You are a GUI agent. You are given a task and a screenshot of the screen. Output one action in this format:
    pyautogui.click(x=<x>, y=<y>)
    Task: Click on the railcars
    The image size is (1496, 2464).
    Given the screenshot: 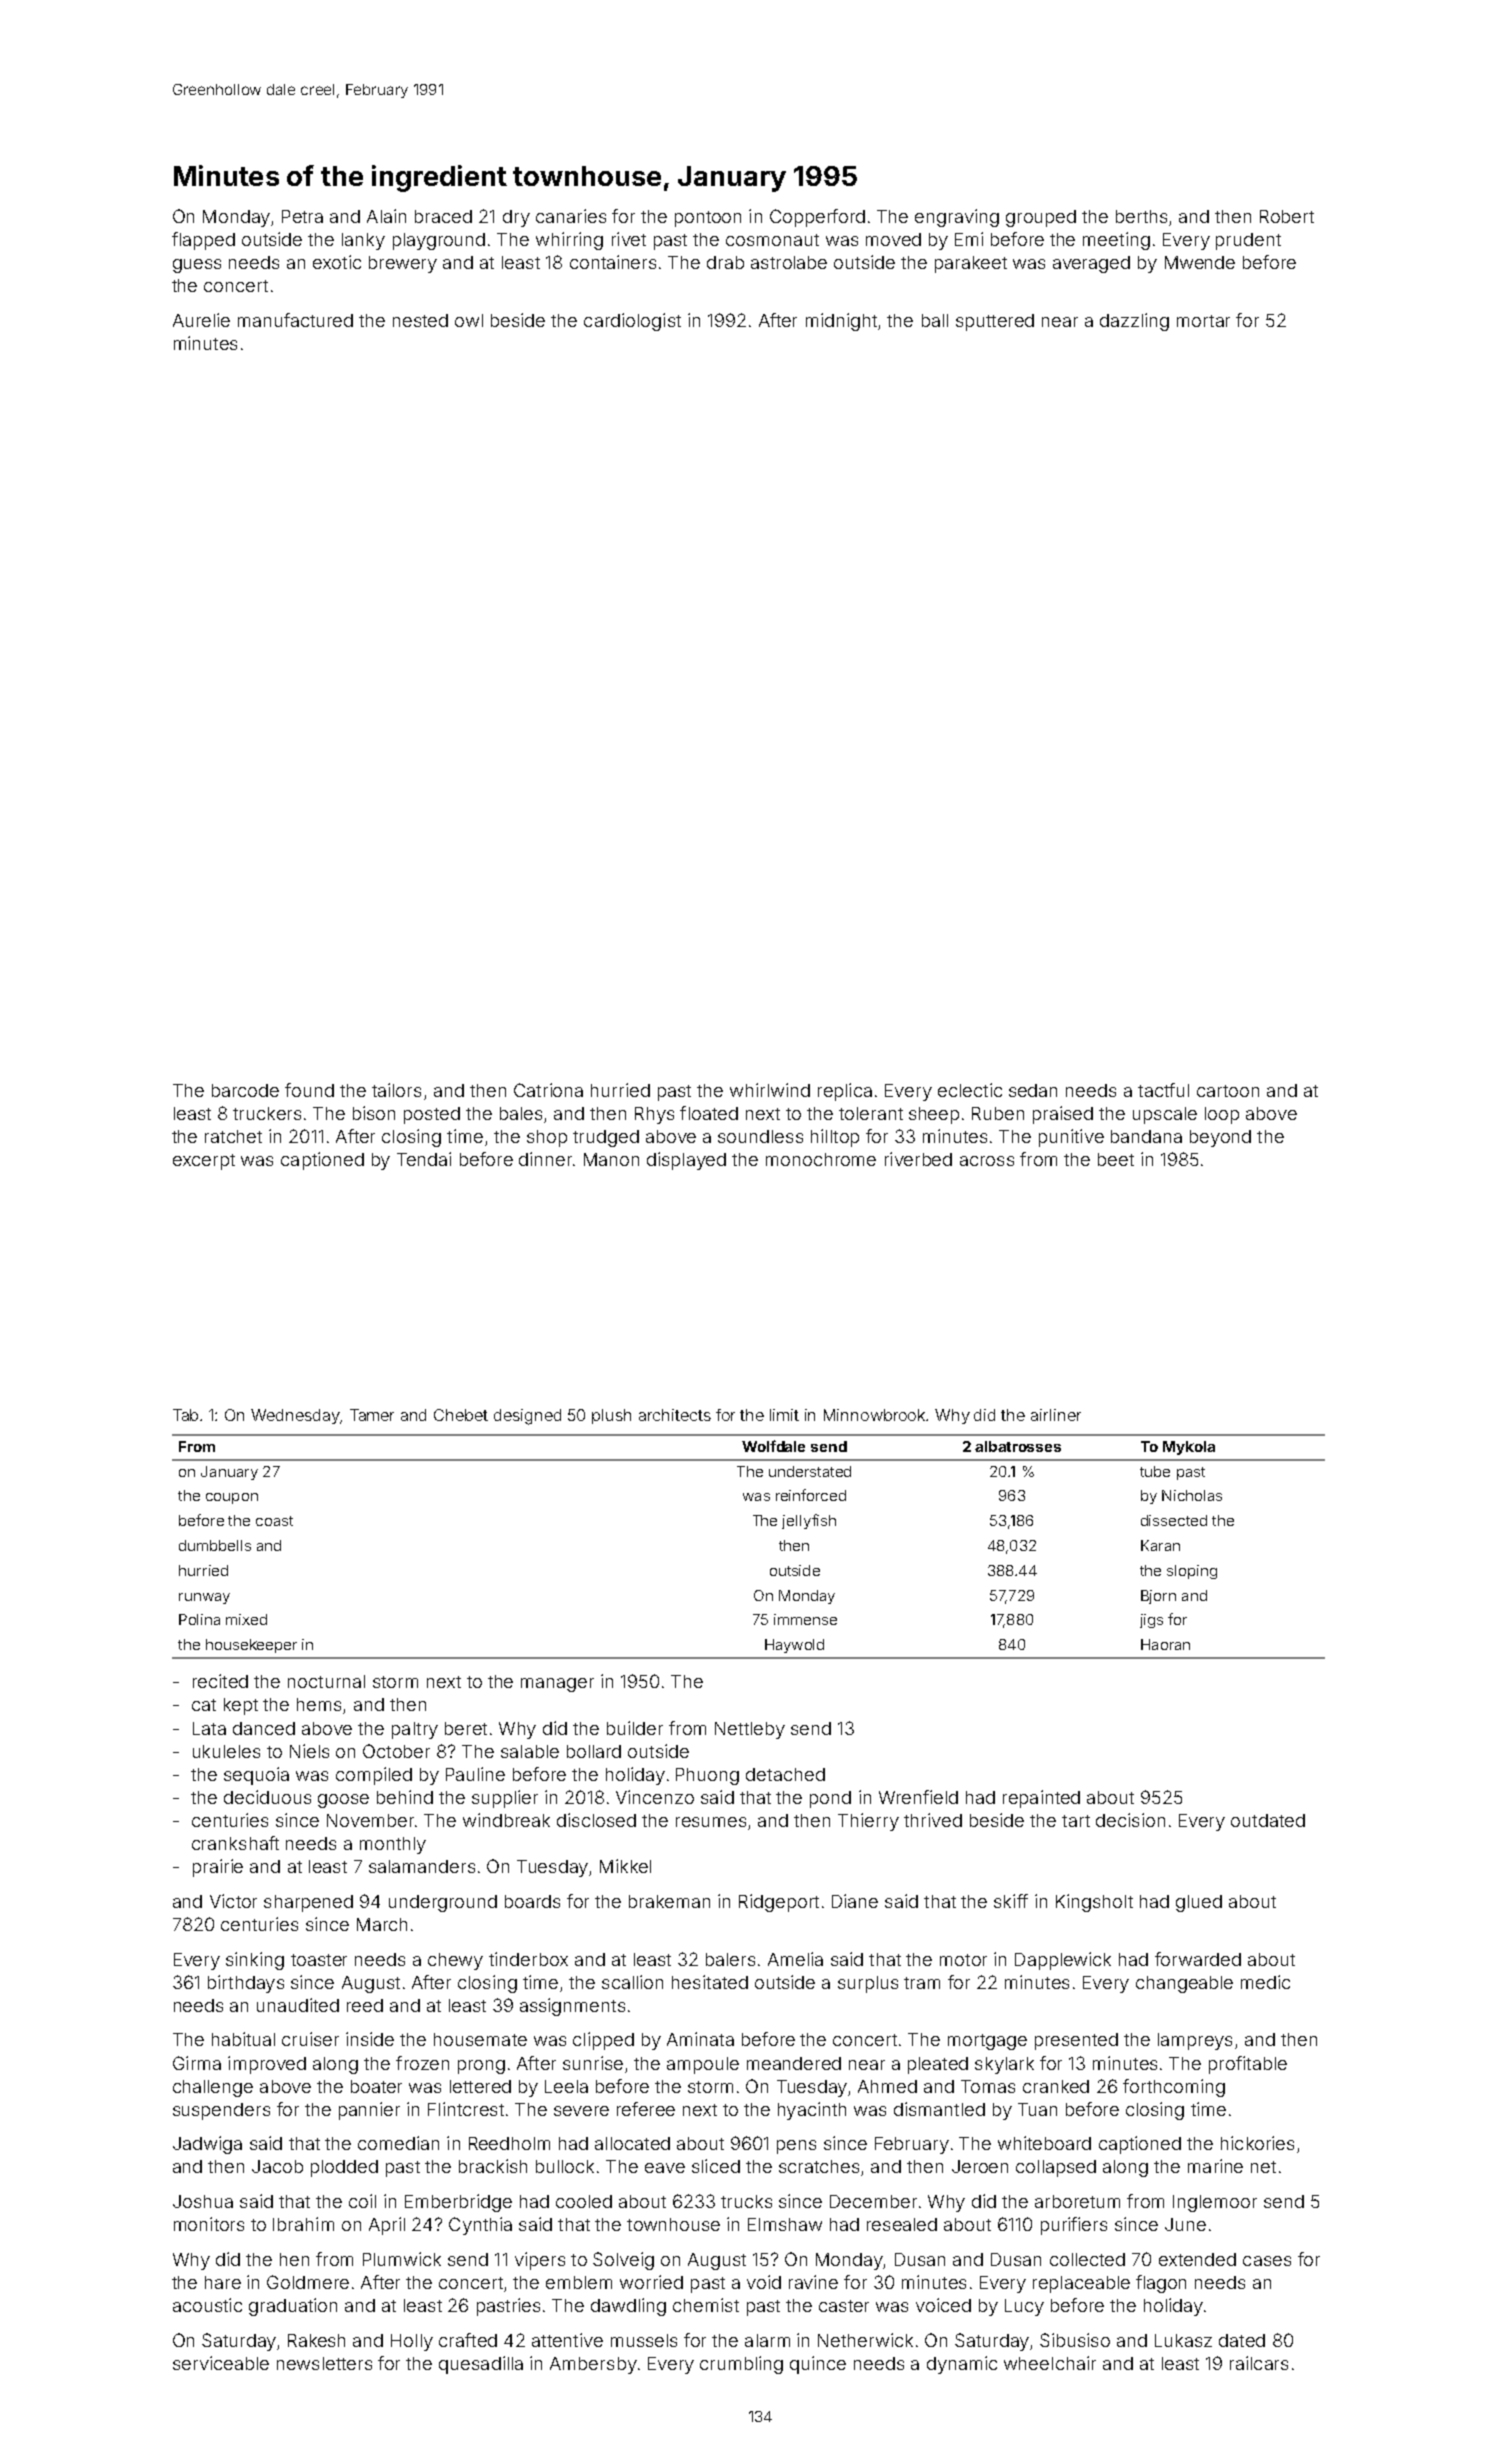 What is the action you would take?
    pyautogui.click(x=1259, y=2363)
